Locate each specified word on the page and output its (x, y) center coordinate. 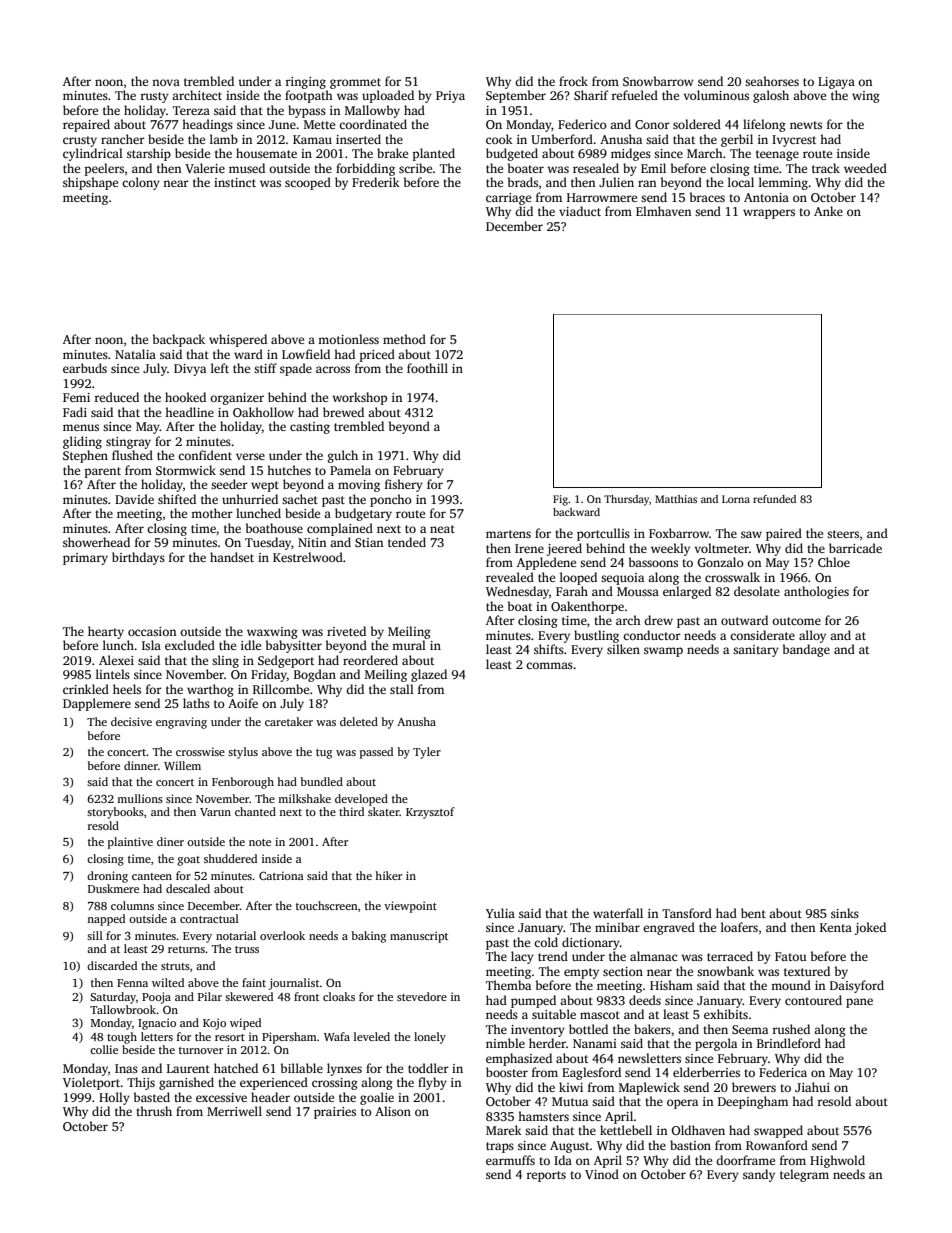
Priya (450, 97)
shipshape (90, 183)
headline (189, 412)
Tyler (427, 753)
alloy (812, 636)
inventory (538, 1031)
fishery (404, 485)
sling (225, 661)
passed (376, 753)
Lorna (736, 499)
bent (753, 913)
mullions (140, 798)
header (270, 1097)
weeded (865, 168)
